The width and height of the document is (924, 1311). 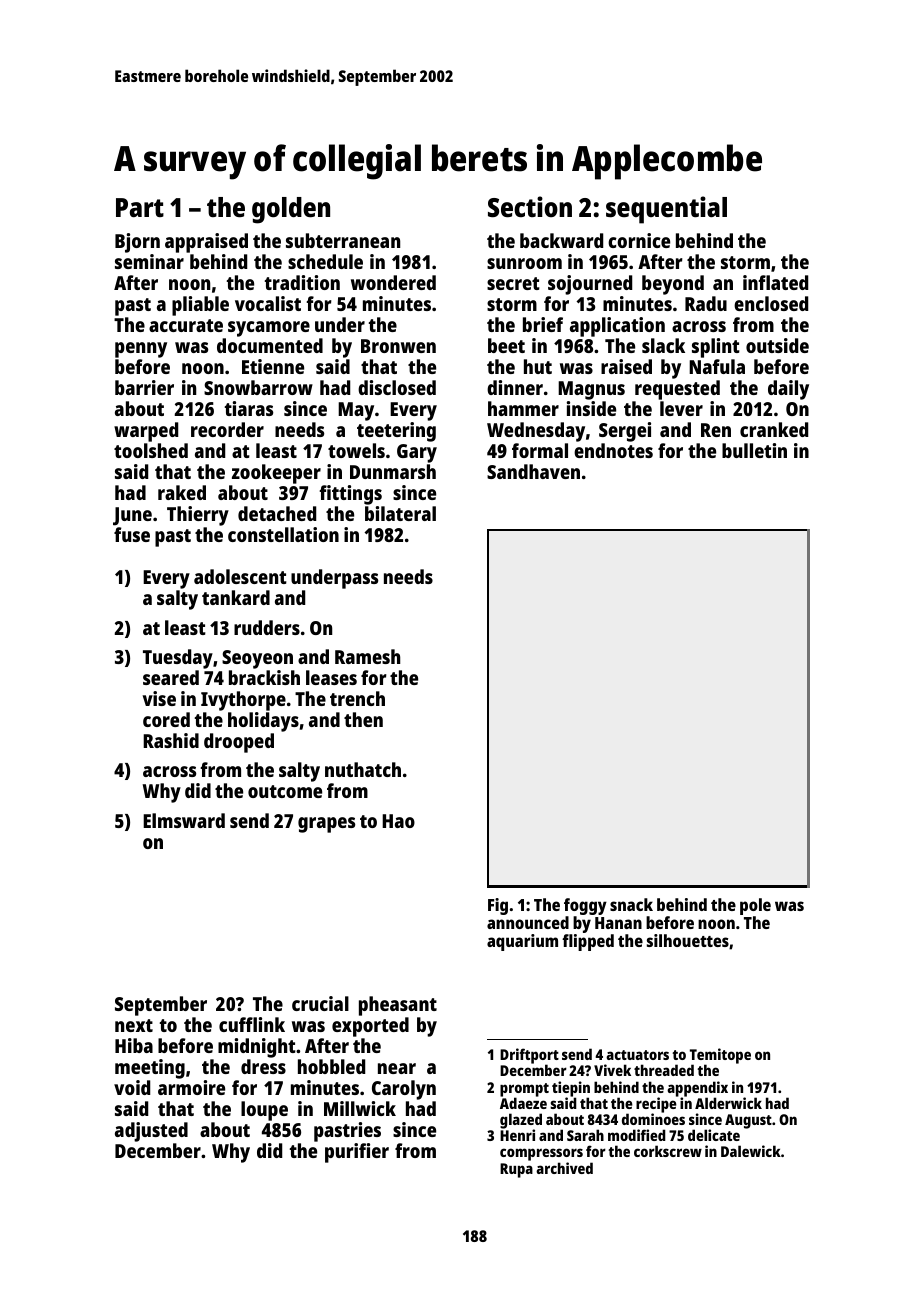 I want to click on Ramesh, so click(x=367, y=656).
